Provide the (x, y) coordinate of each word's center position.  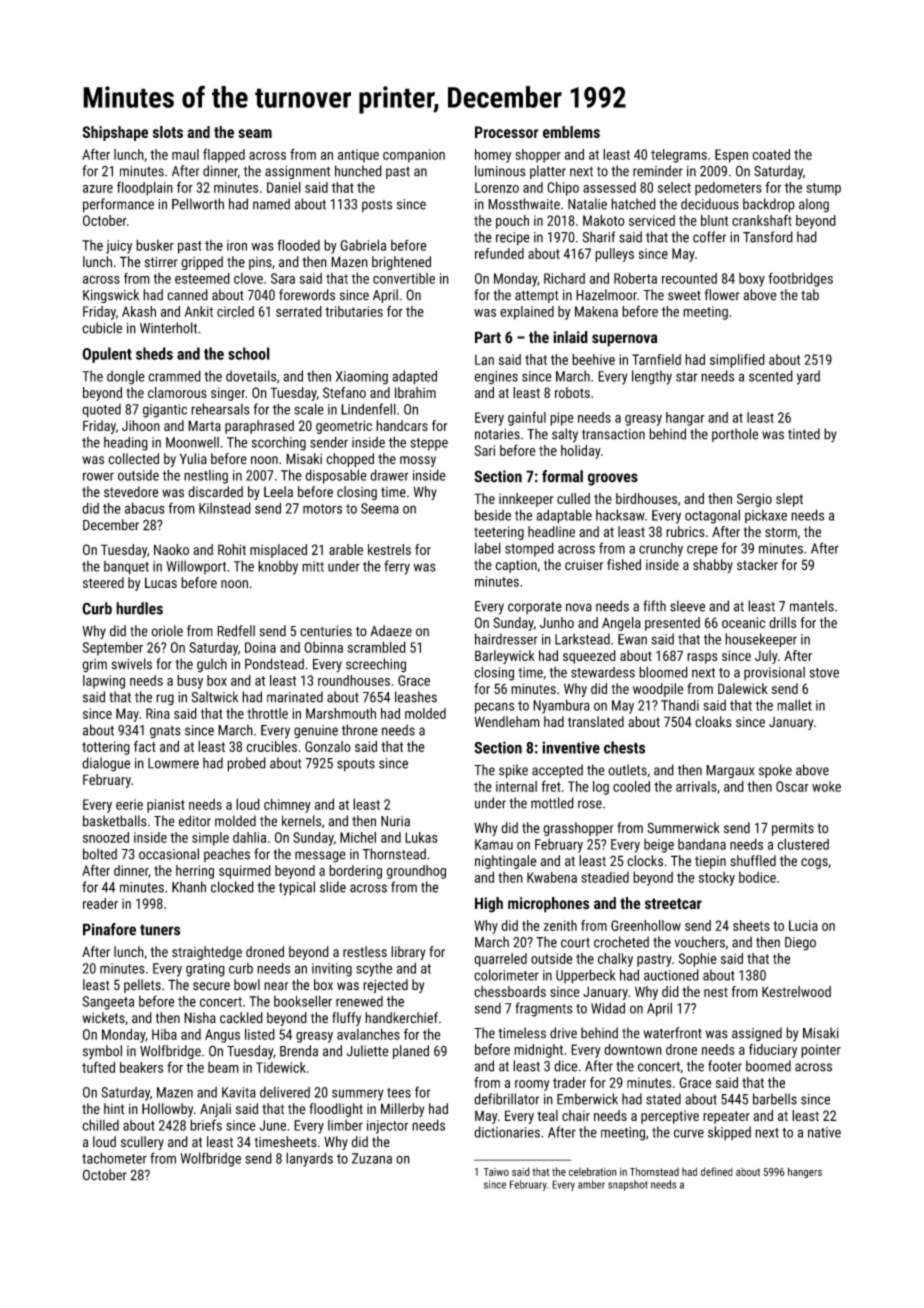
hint (114, 1108)
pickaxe (766, 516)
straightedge (207, 953)
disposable (336, 476)
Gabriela (363, 245)
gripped (202, 263)
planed (411, 1052)
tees (399, 1093)
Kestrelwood (796, 991)
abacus (145, 508)
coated (771, 154)
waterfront (673, 1033)
